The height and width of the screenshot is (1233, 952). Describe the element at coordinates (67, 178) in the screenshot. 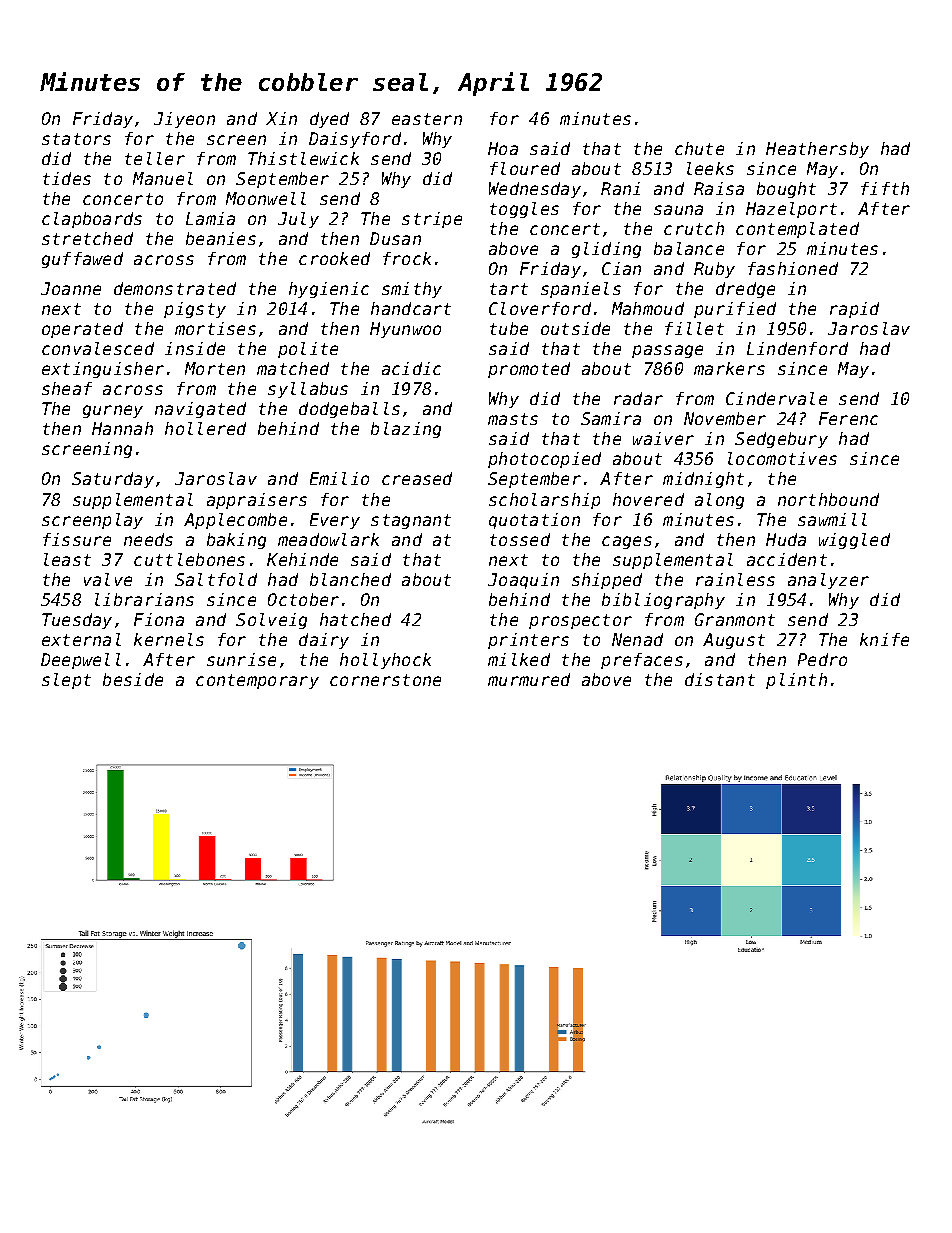

I see `tides` at that location.
